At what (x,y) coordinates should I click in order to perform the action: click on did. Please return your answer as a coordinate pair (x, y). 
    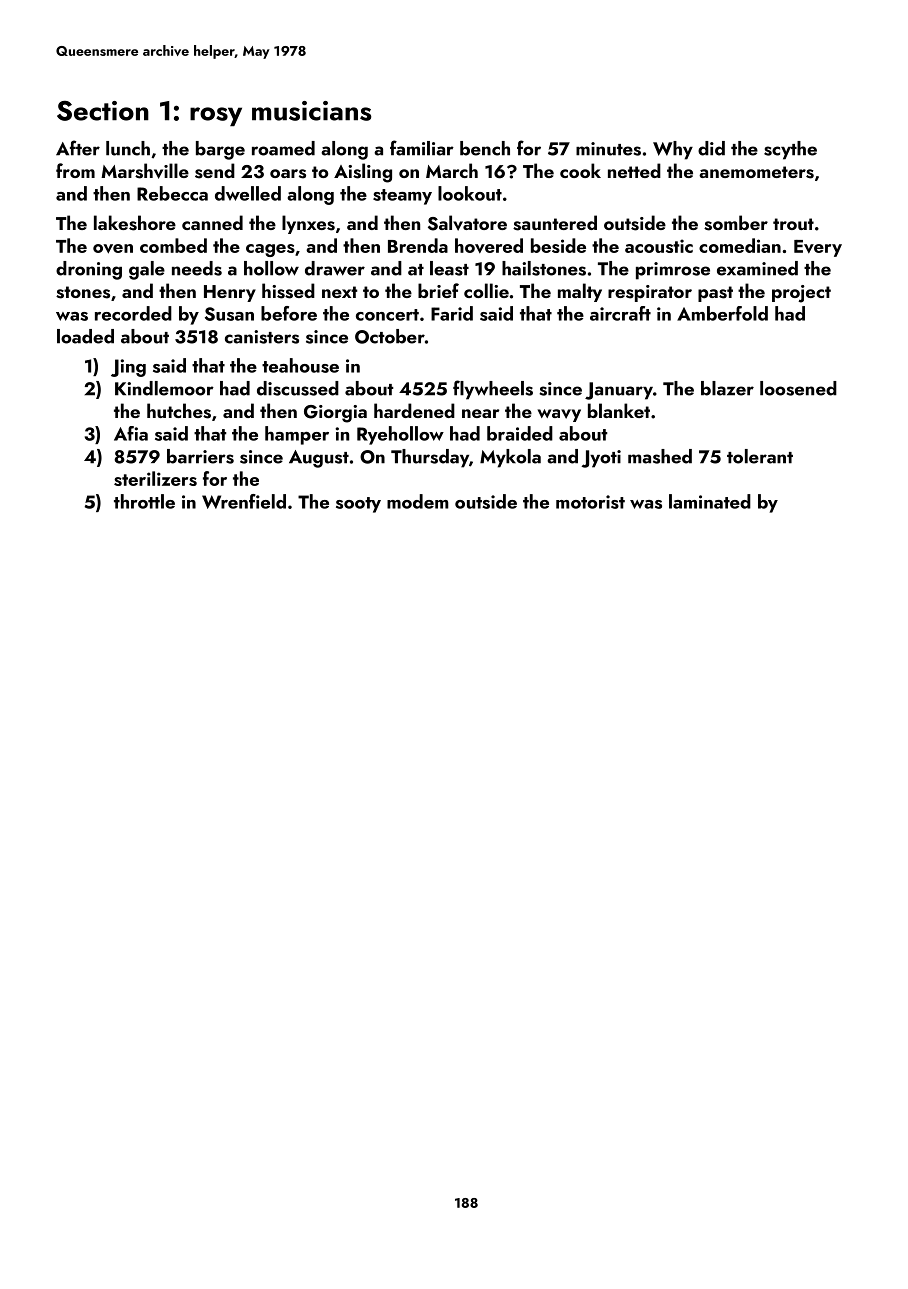
    Looking at the image, I should click on (711, 148).
